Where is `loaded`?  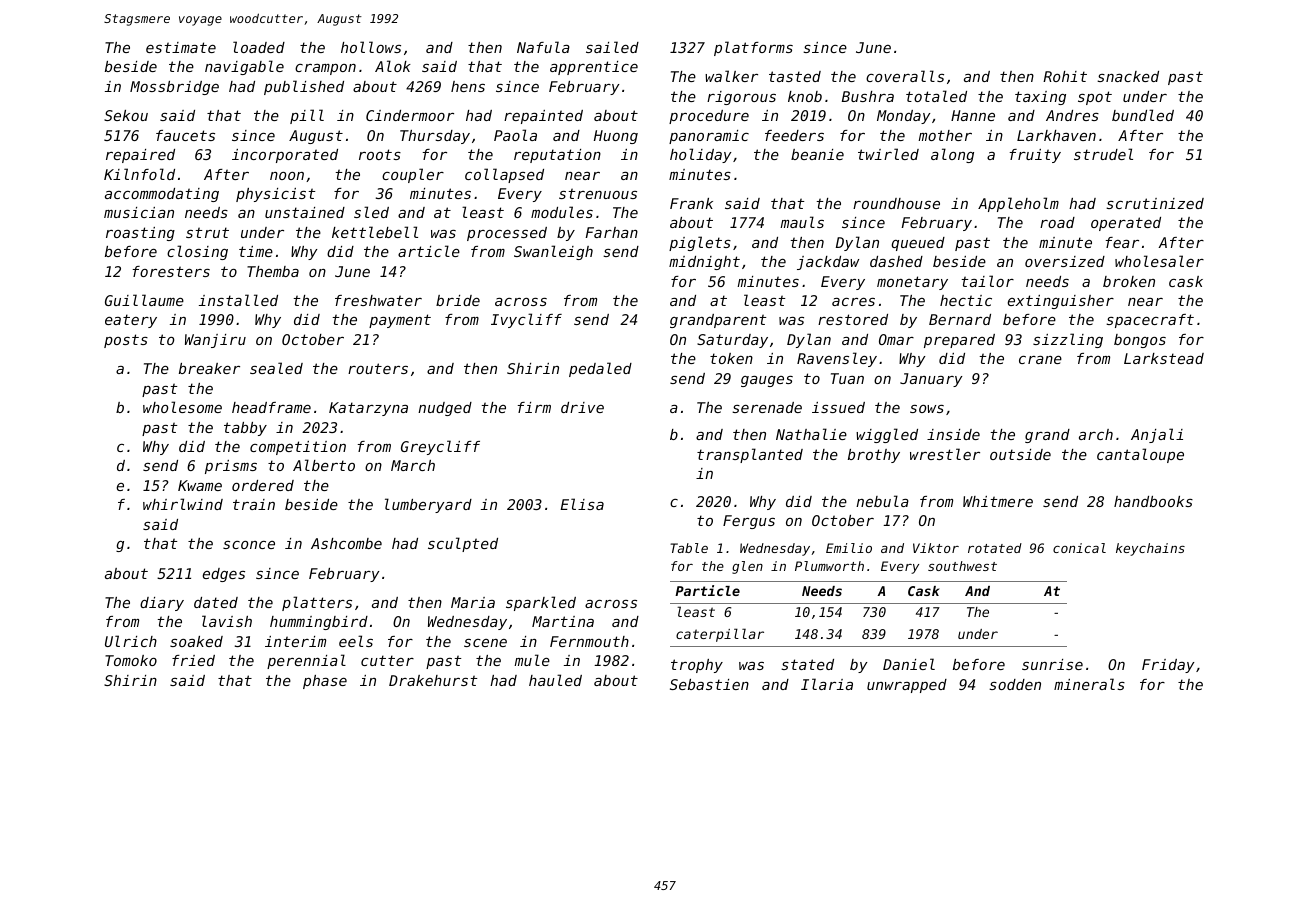 loaded is located at coordinates (259, 47).
